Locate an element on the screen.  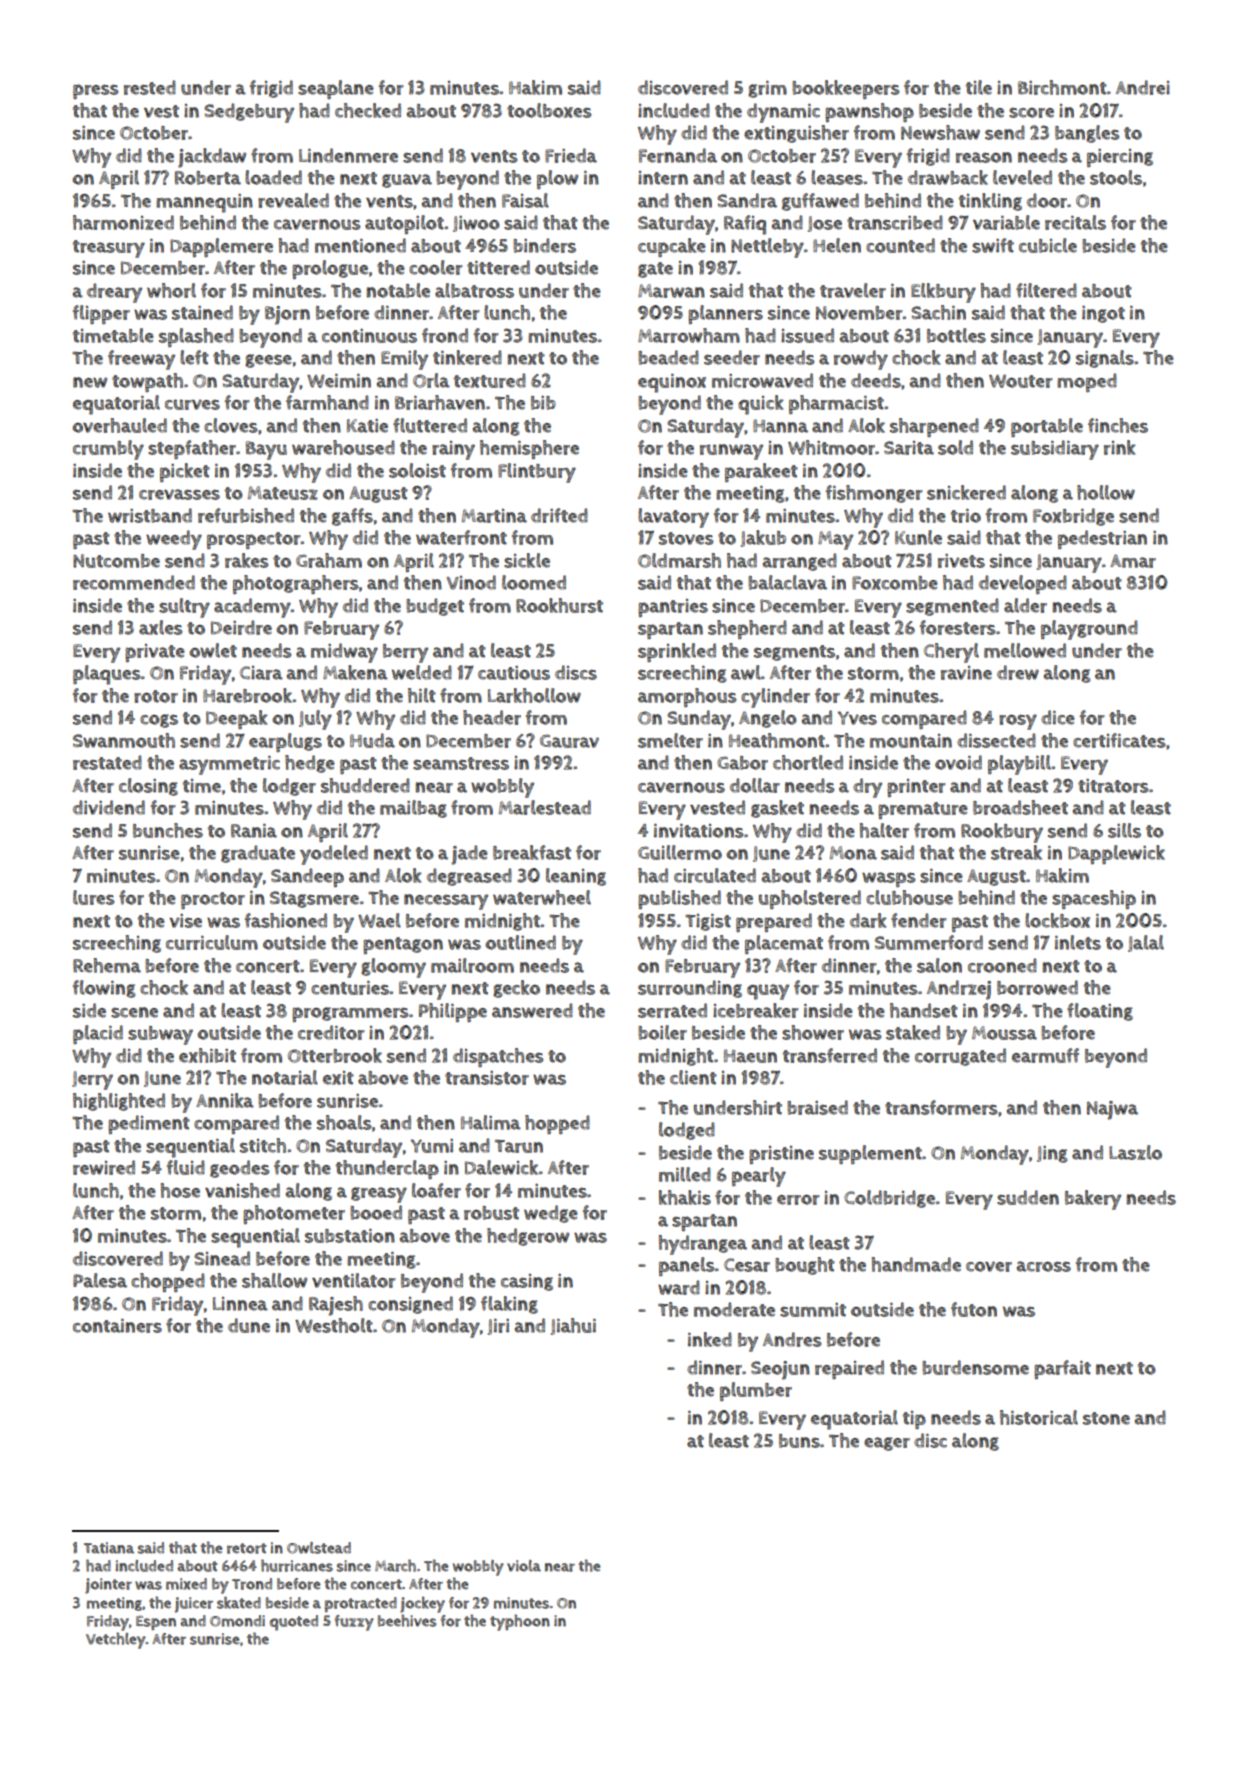
ingot is located at coordinates (1103, 314).
